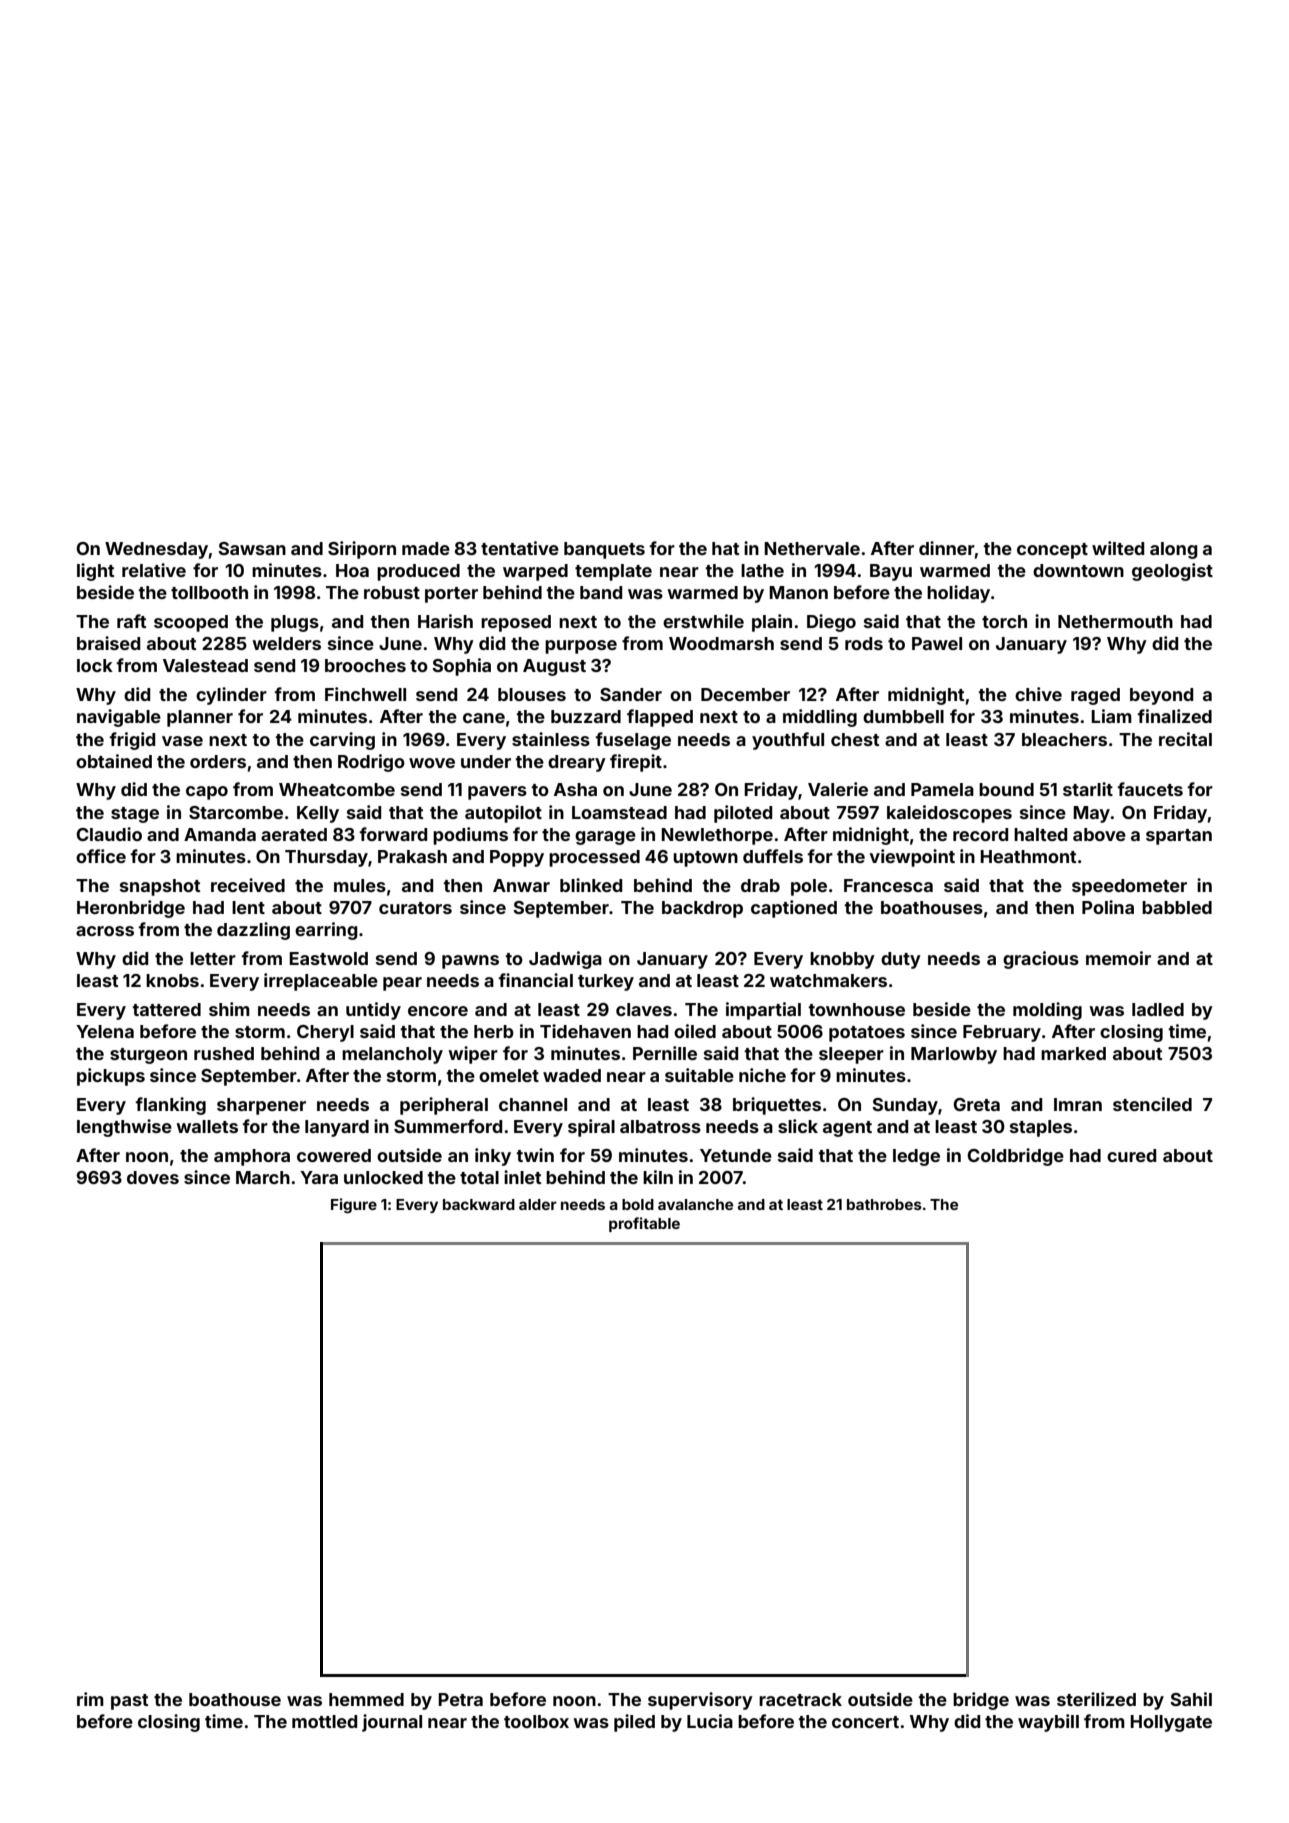 This page has width=1289, height=1823. I want to click on geologist, so click(1172, 572).
